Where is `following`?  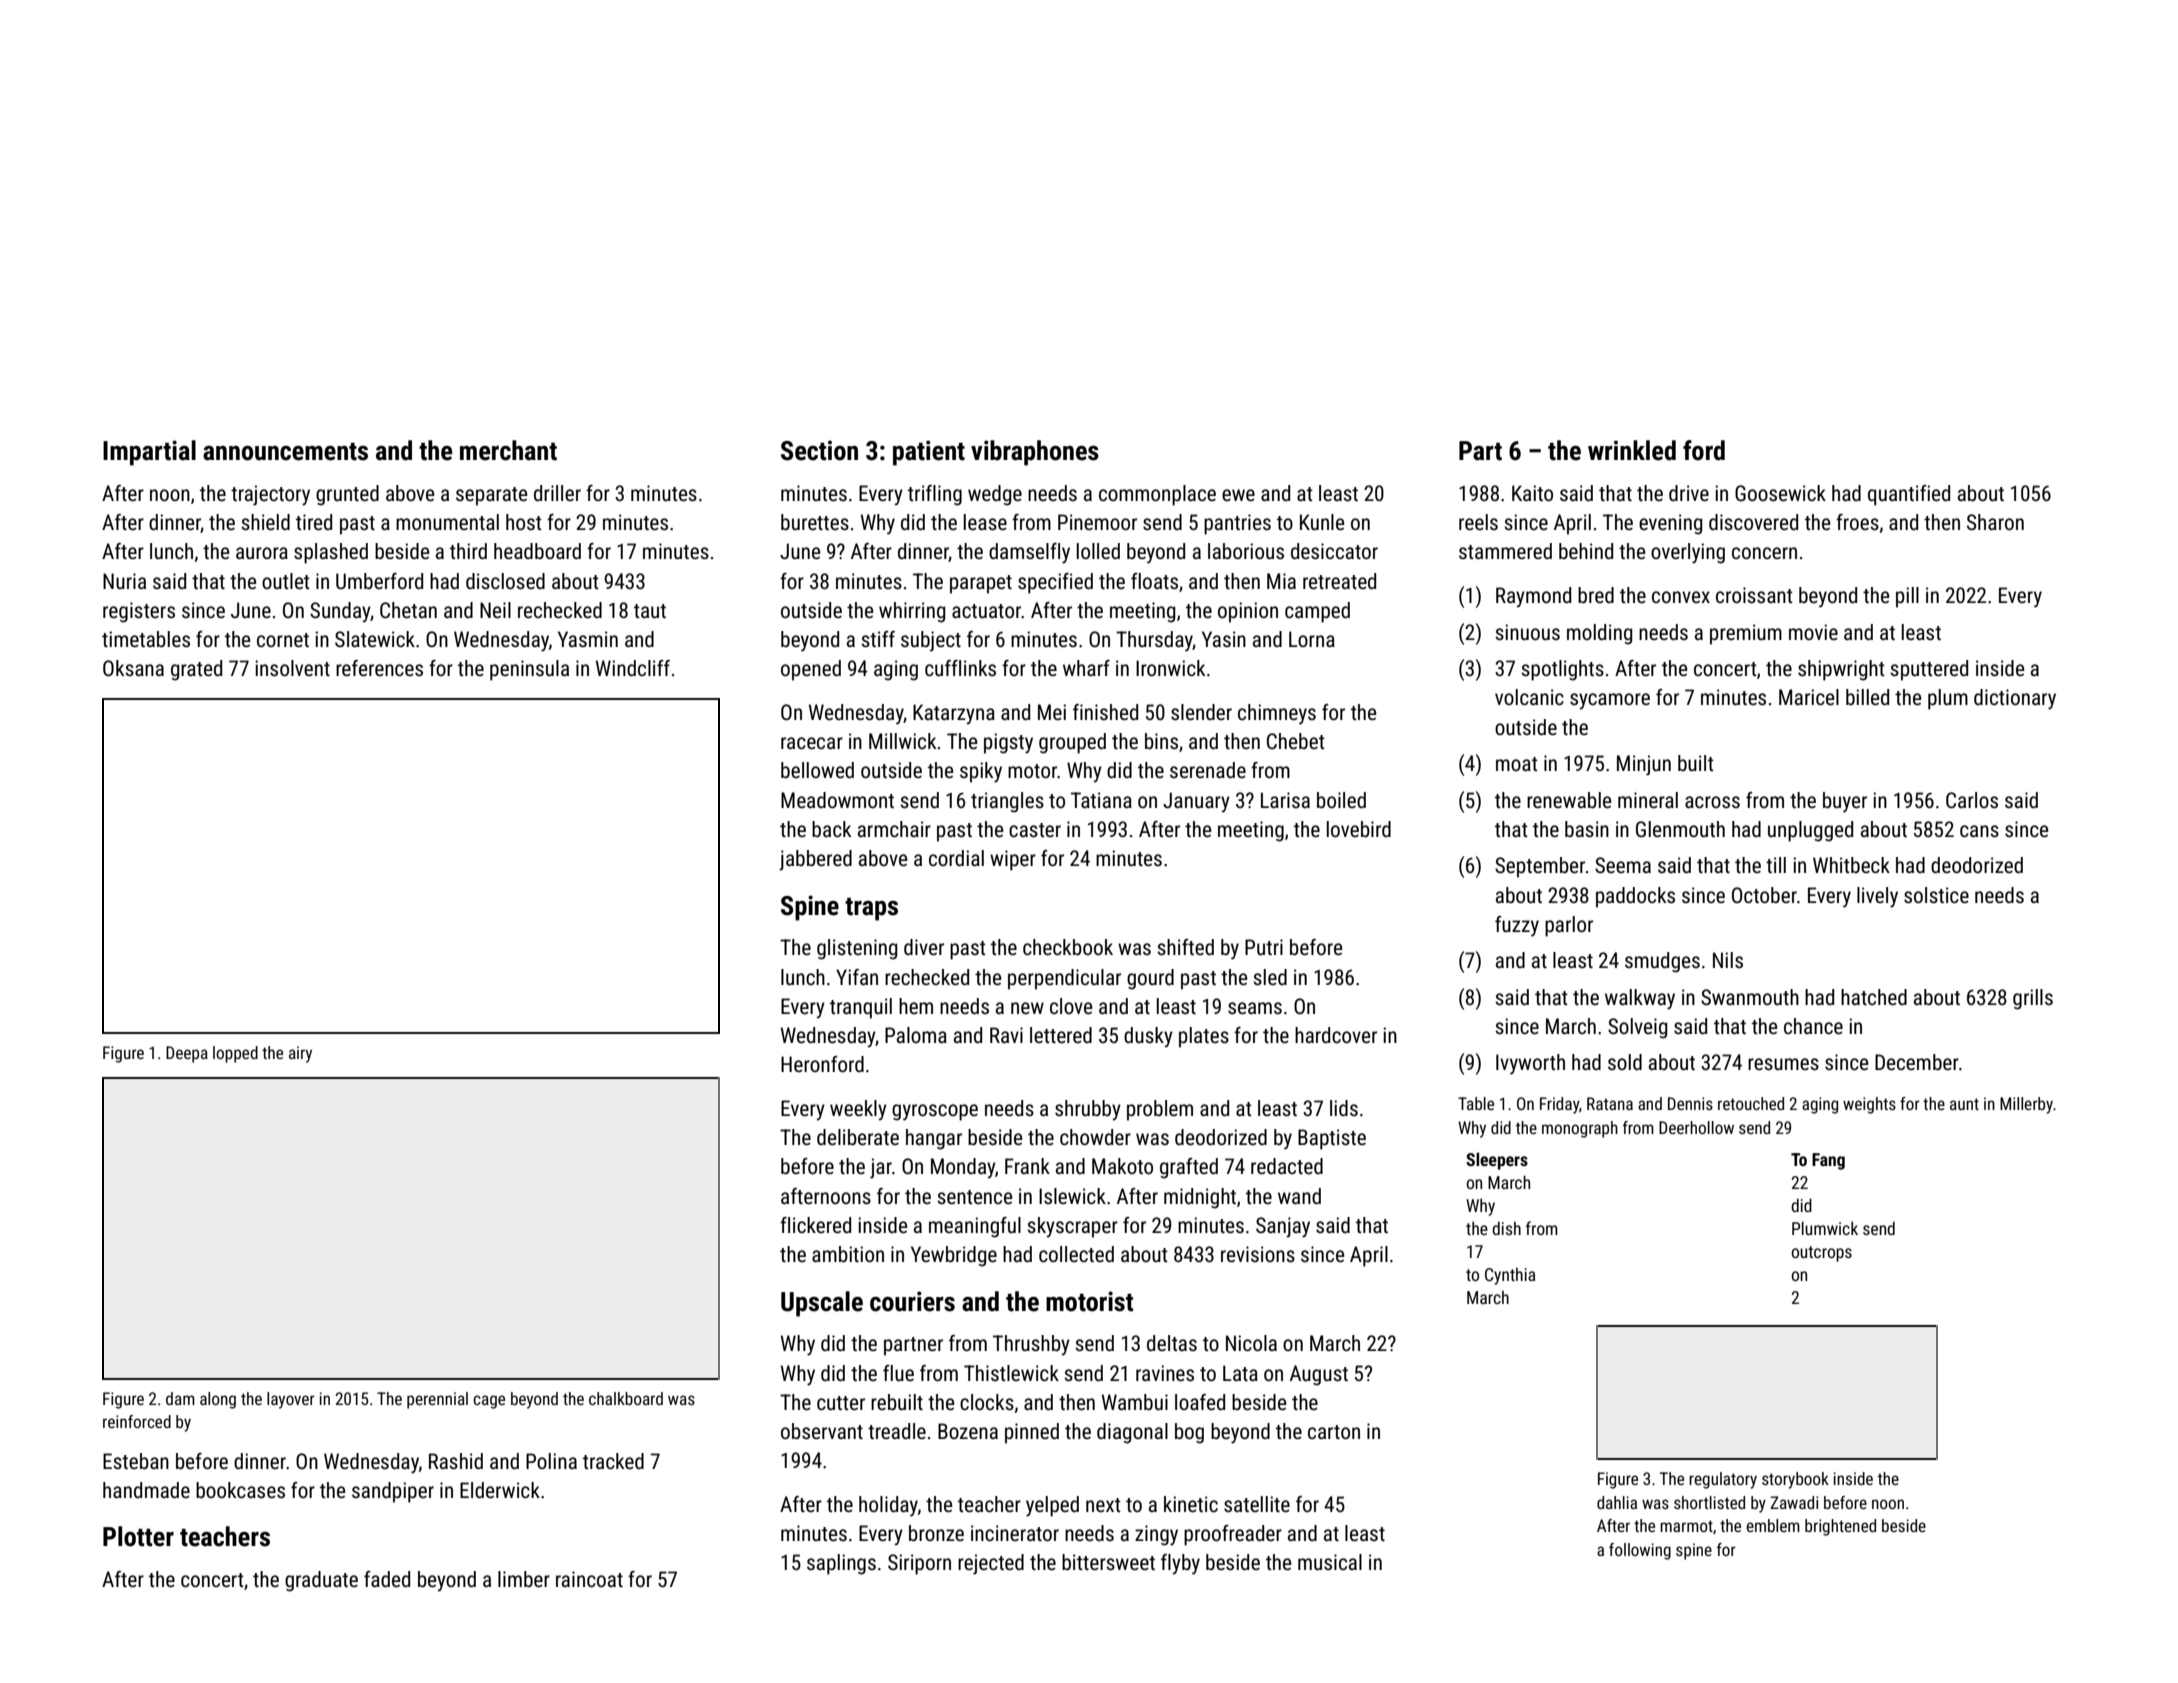
following is located at coordinates (1640, 1551).
